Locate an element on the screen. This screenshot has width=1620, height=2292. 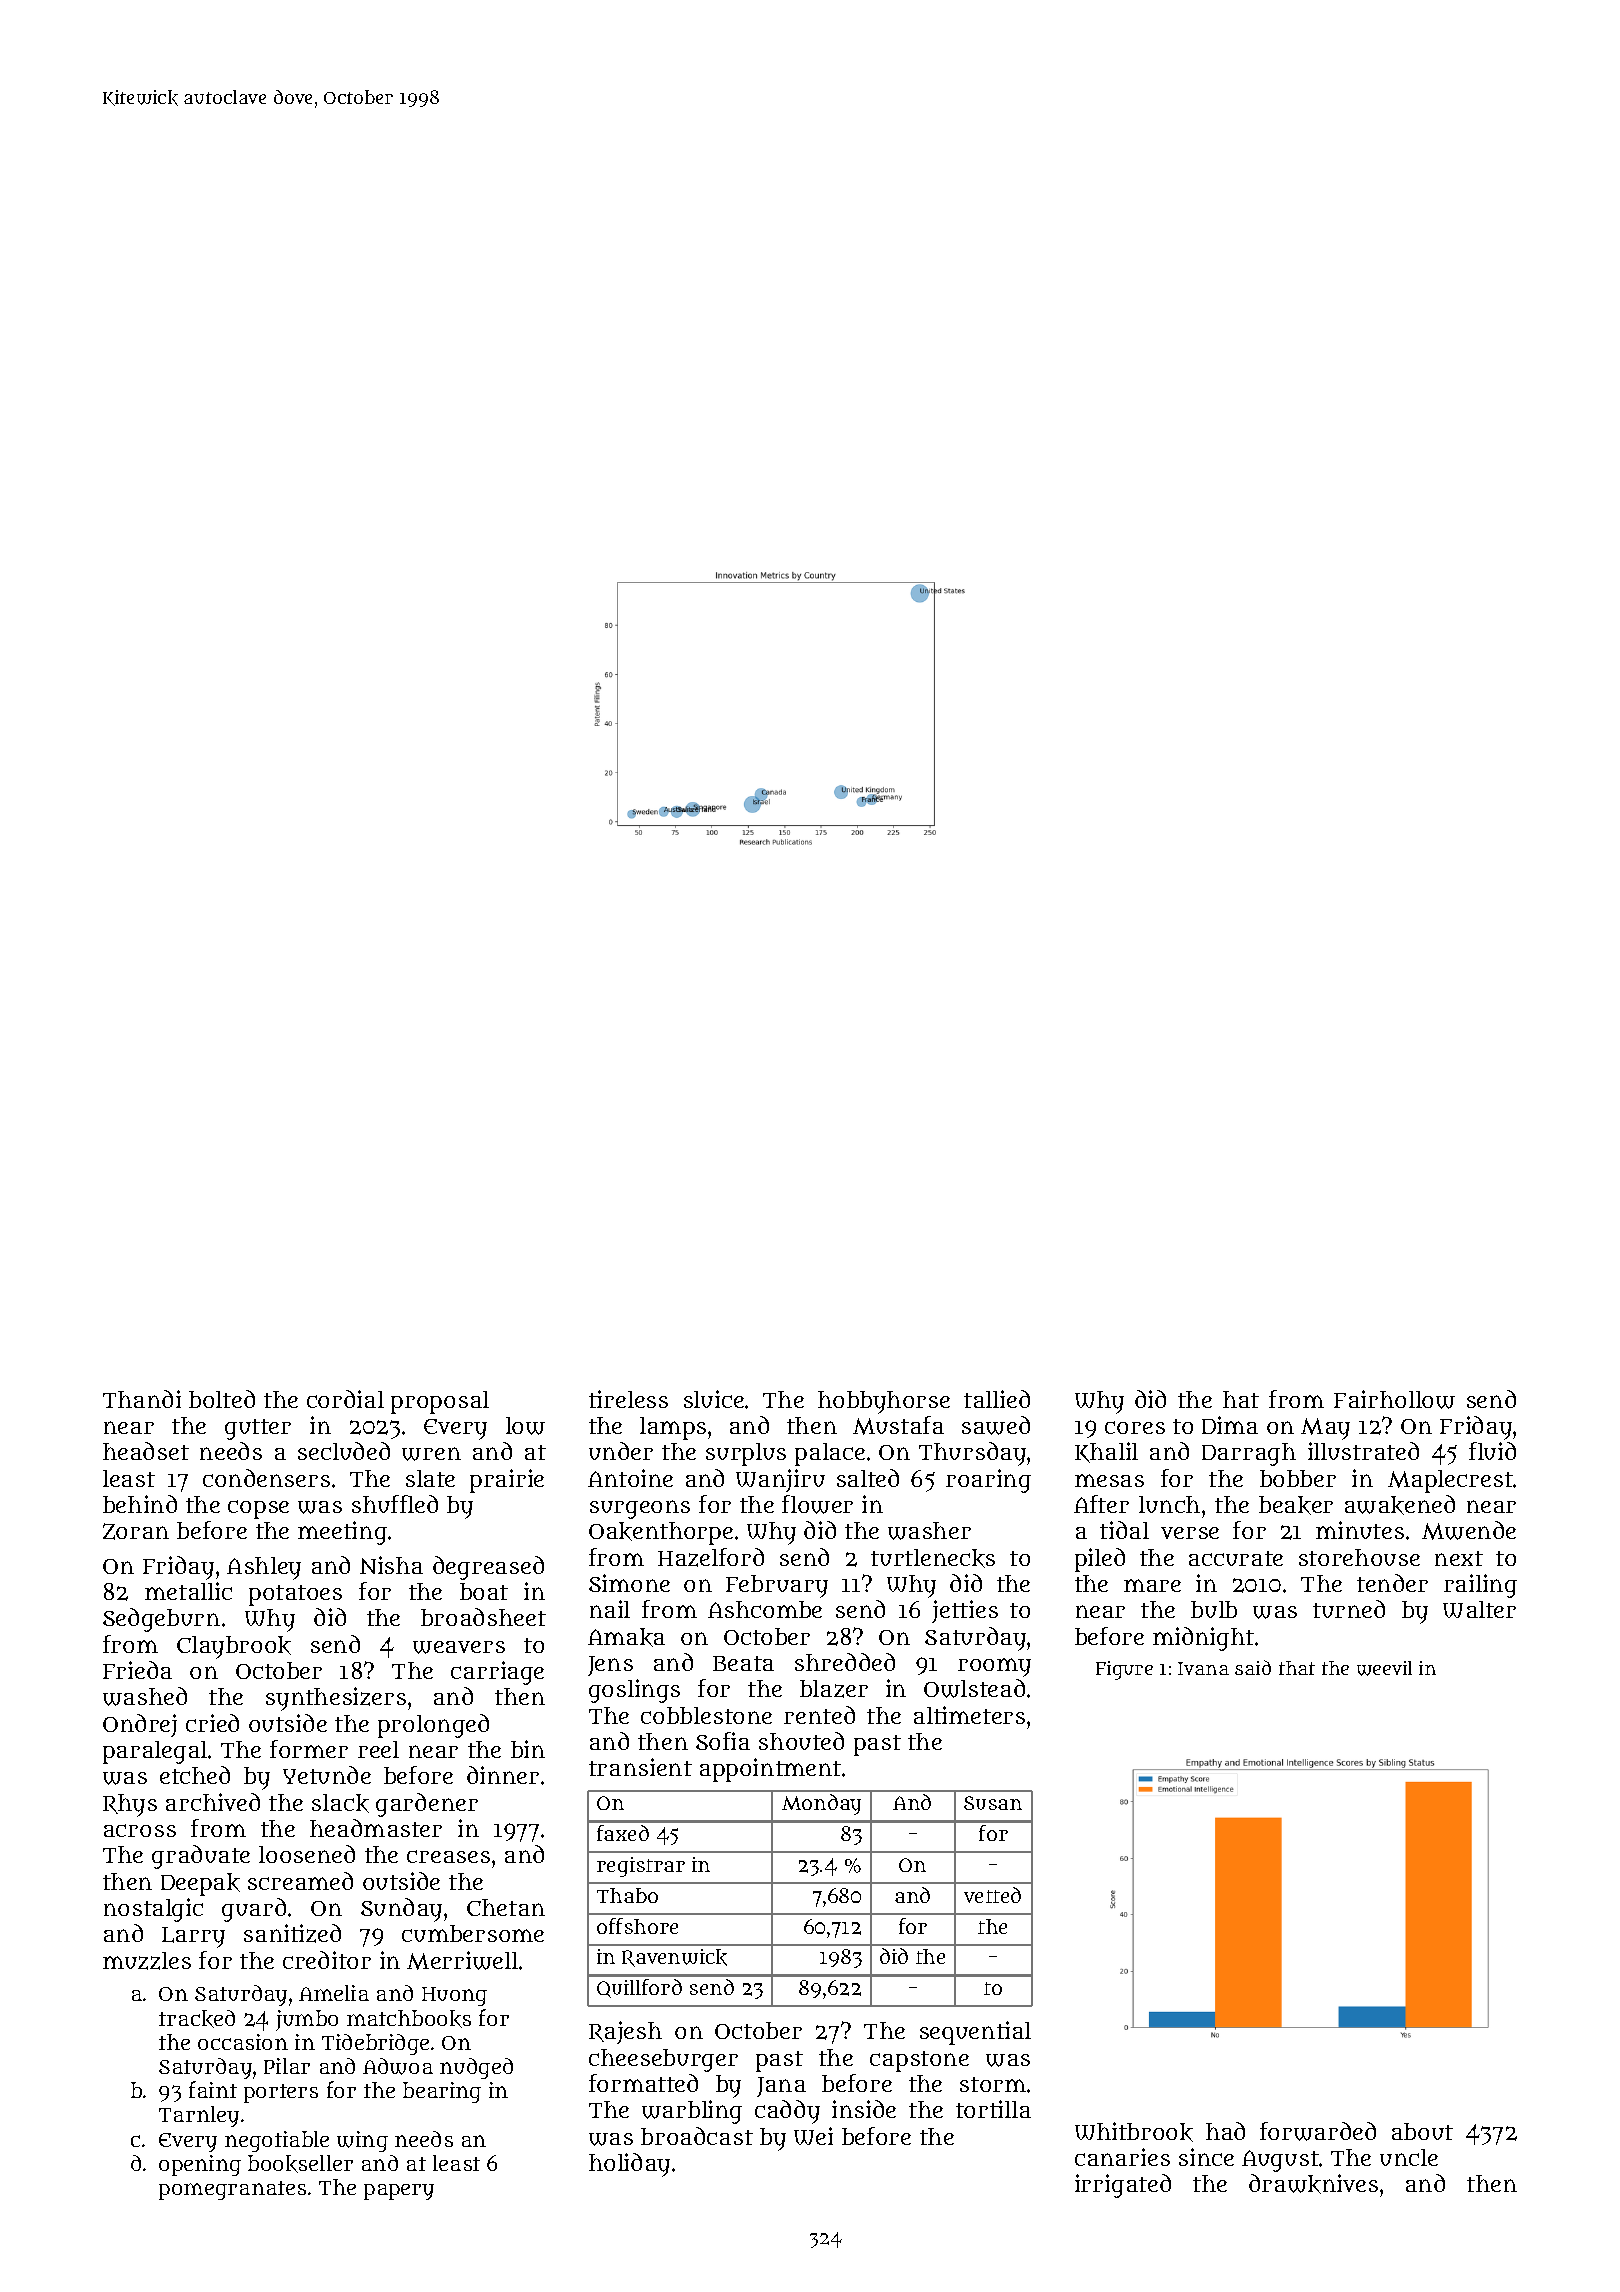
former is located at coordinates (309, 1749).
